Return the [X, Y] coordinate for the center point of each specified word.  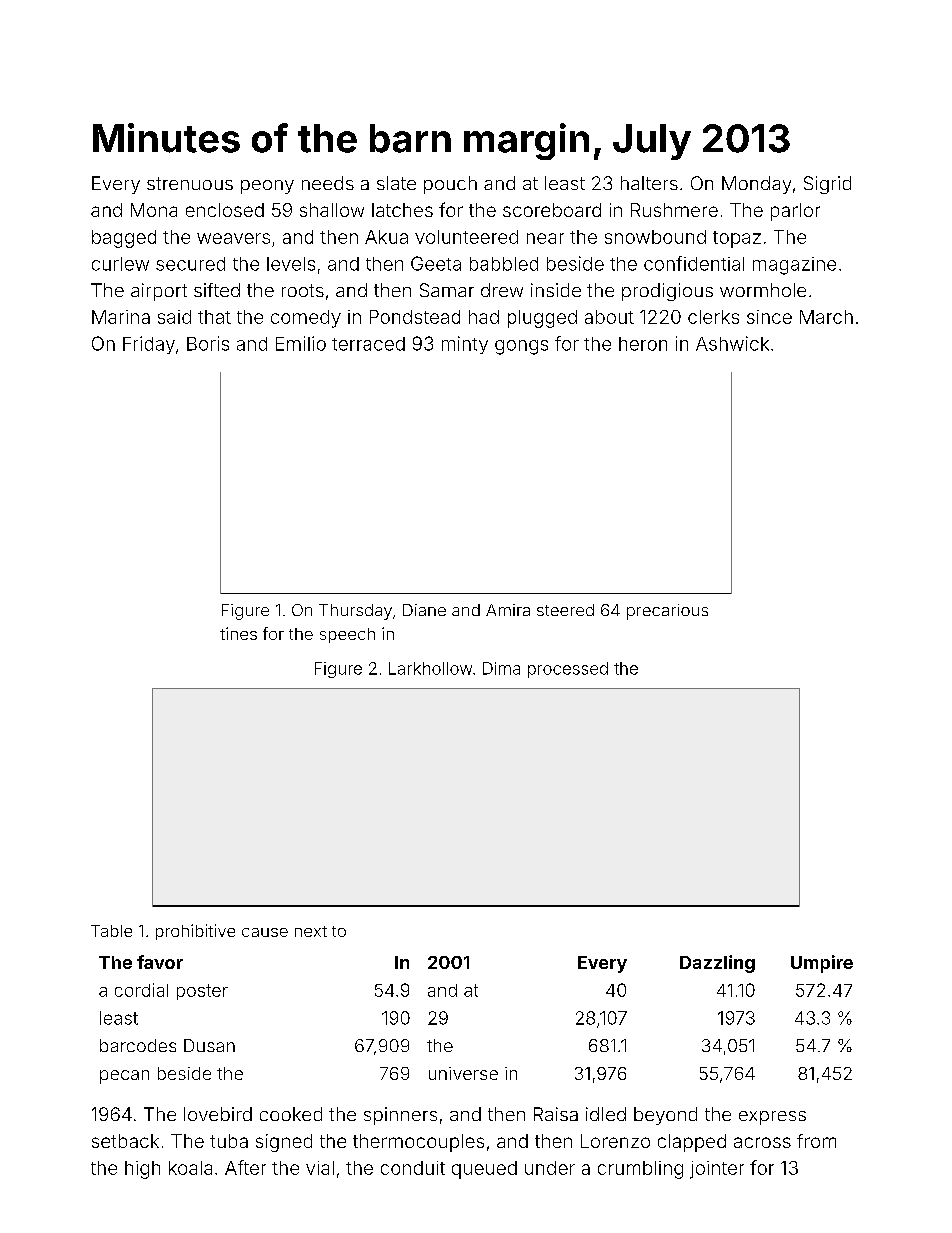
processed [568, 670]
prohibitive [195, 932]
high [142, 1170]
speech [347, 635]
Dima [501, 668]
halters [649, 183]
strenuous [190, 183]
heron [643, 344]
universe [463, 1073]
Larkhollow [430, 668]
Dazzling [717, 964]
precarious [667, 612]
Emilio [301, 343]
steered [565, 610]
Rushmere [674, 210]
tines [238, 633]
